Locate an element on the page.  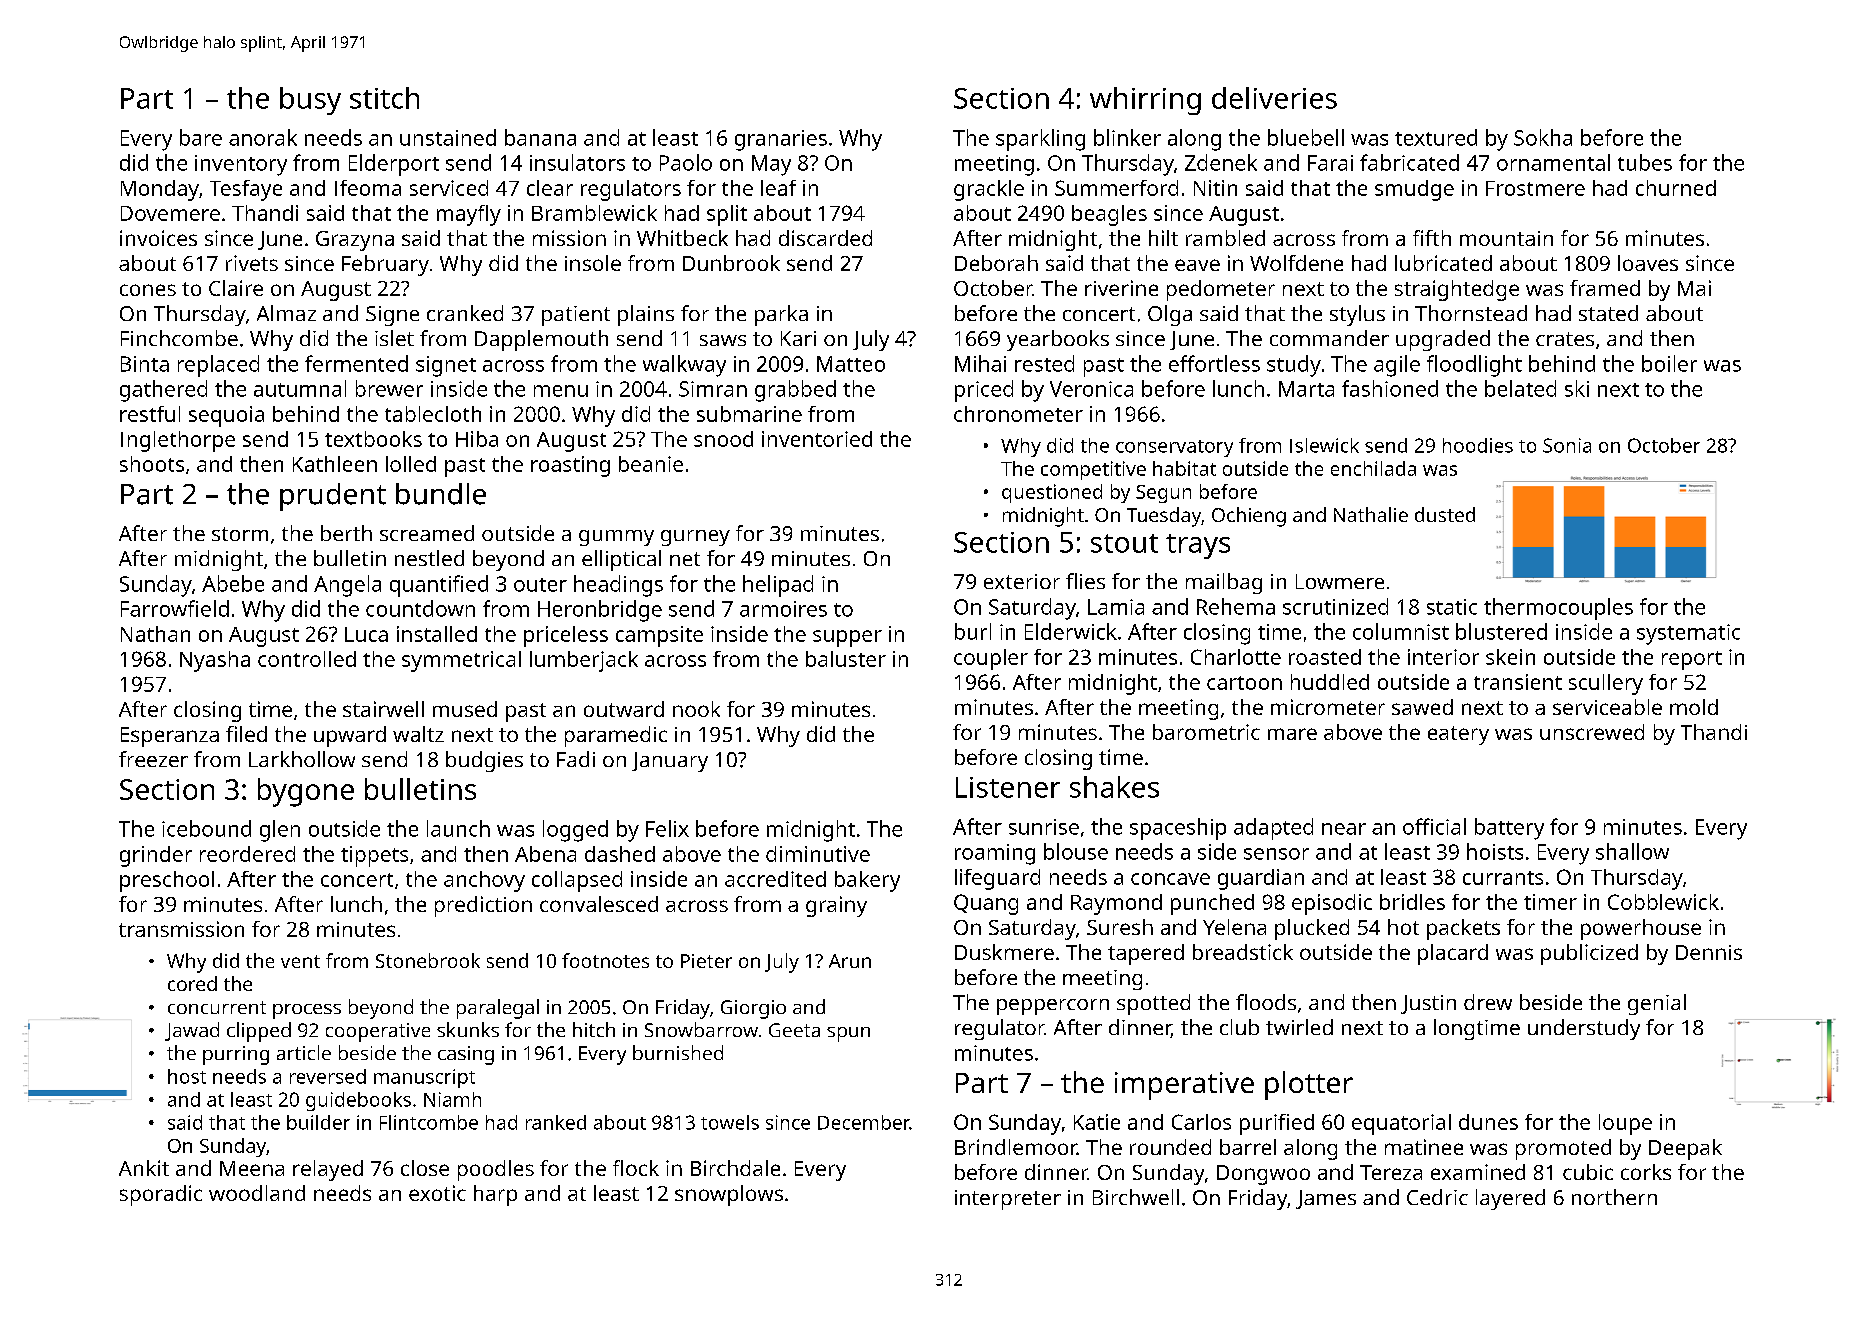
screamed is located at coordinates (427, 533).
